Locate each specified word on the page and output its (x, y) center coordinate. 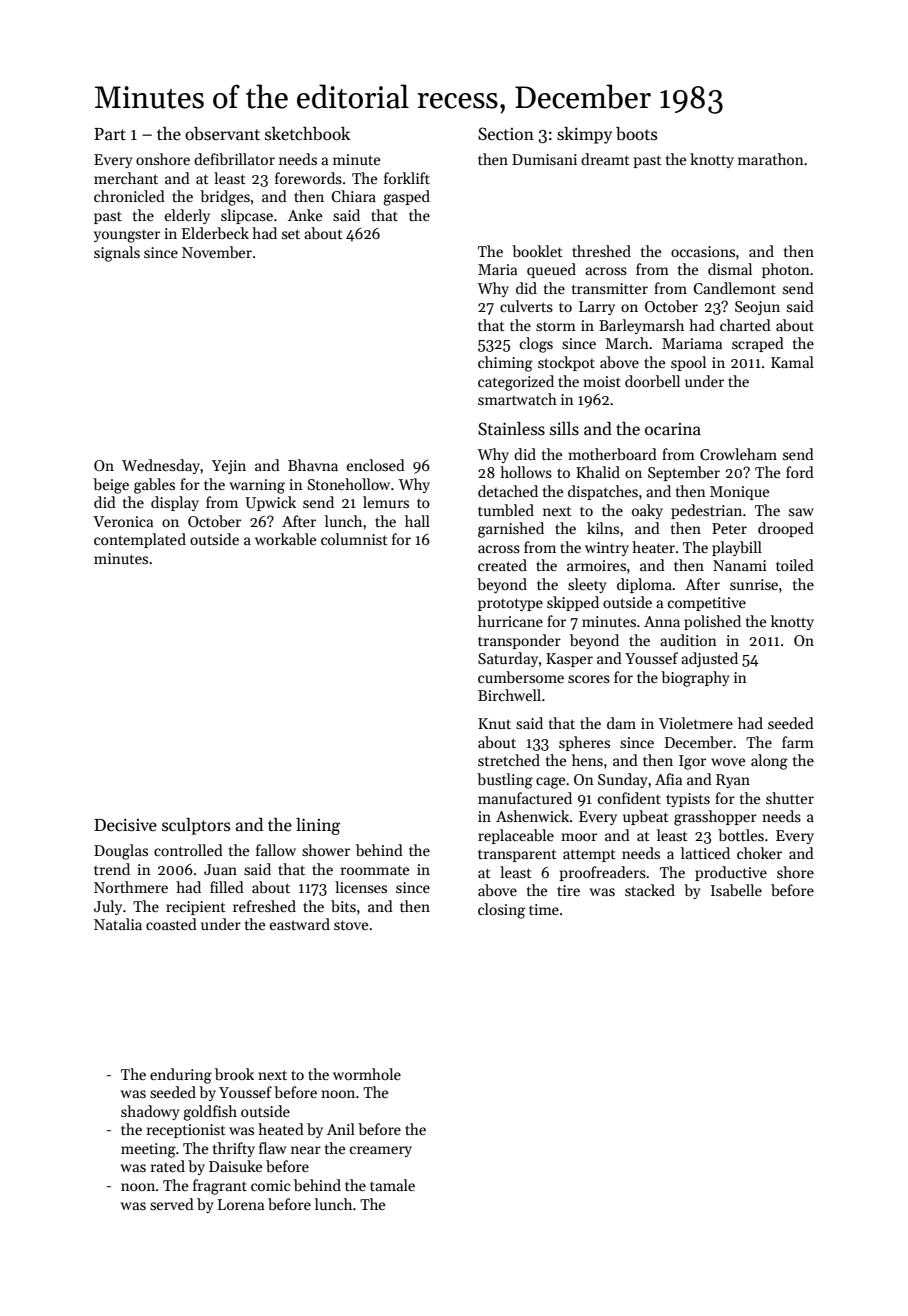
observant (222, 134)
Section (506, 134)
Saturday (508, 659)
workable (286, 539)
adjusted (709, 659)
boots (636, 134)
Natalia (118, 924)
